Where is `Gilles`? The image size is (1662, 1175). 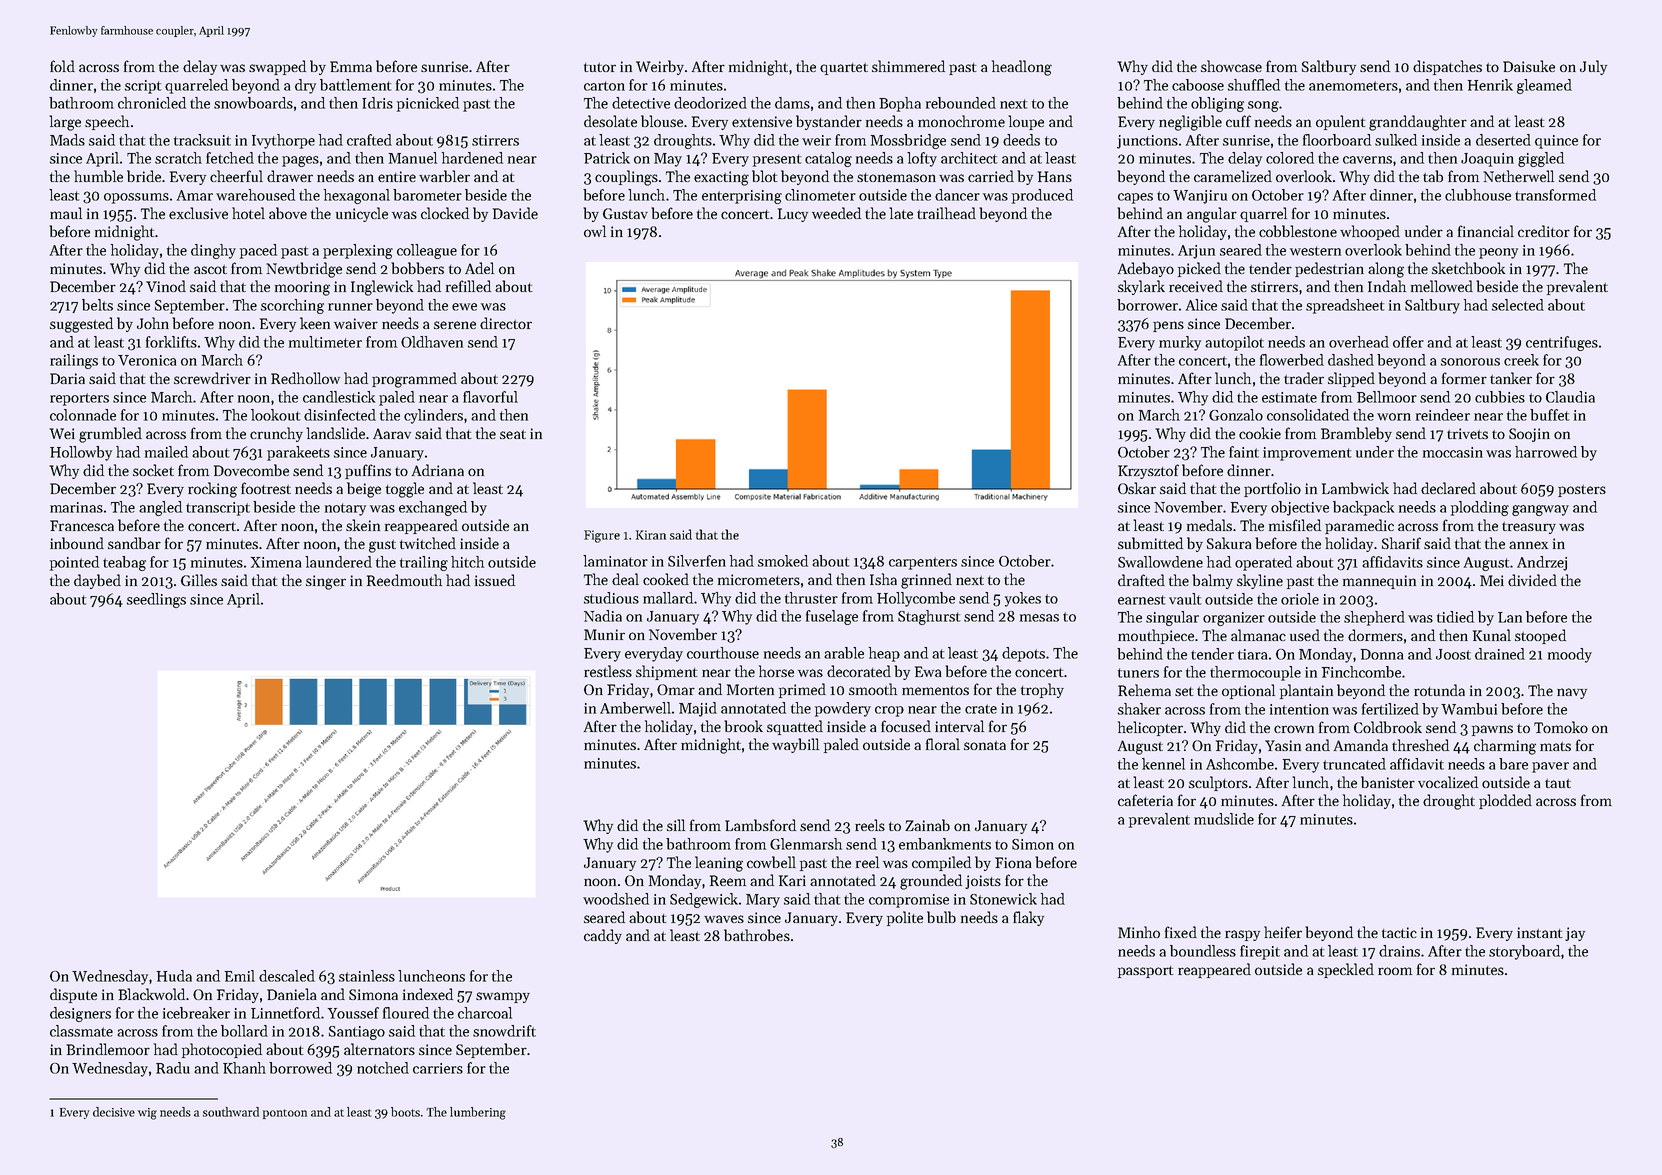
Gilles is located at coordinates (199, 580).
